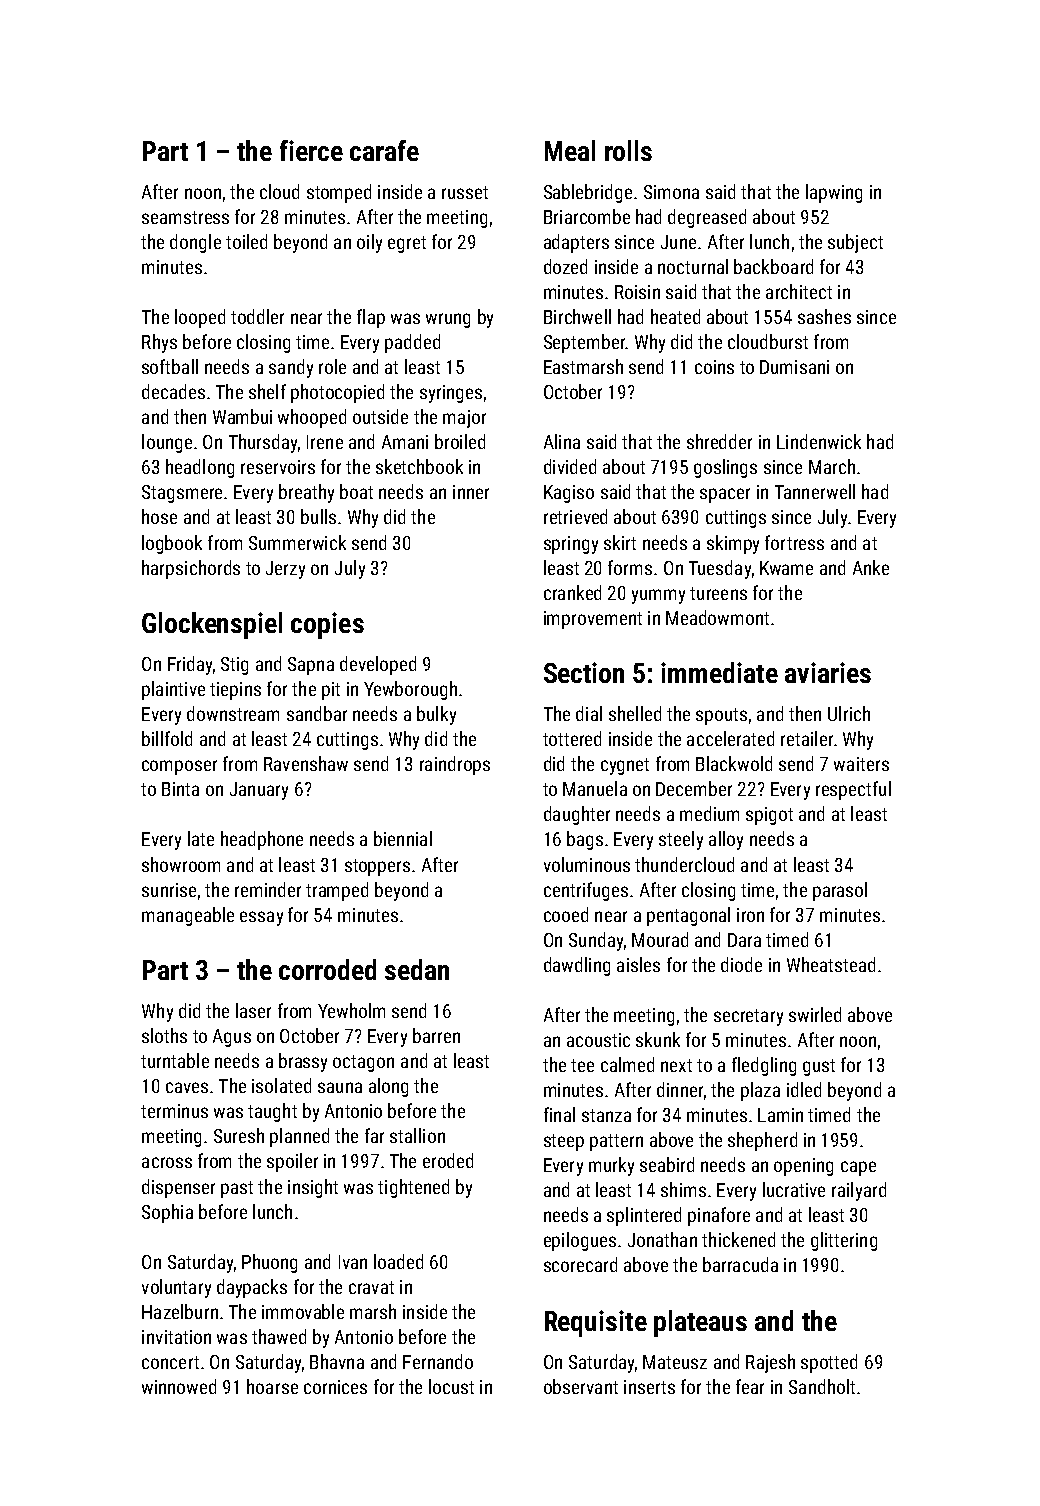 The width and height of the page is (1040, 1506). What do you see at coordinates (840, 891) in the page?
I see `parasol` at bounding box center [840, 891].
